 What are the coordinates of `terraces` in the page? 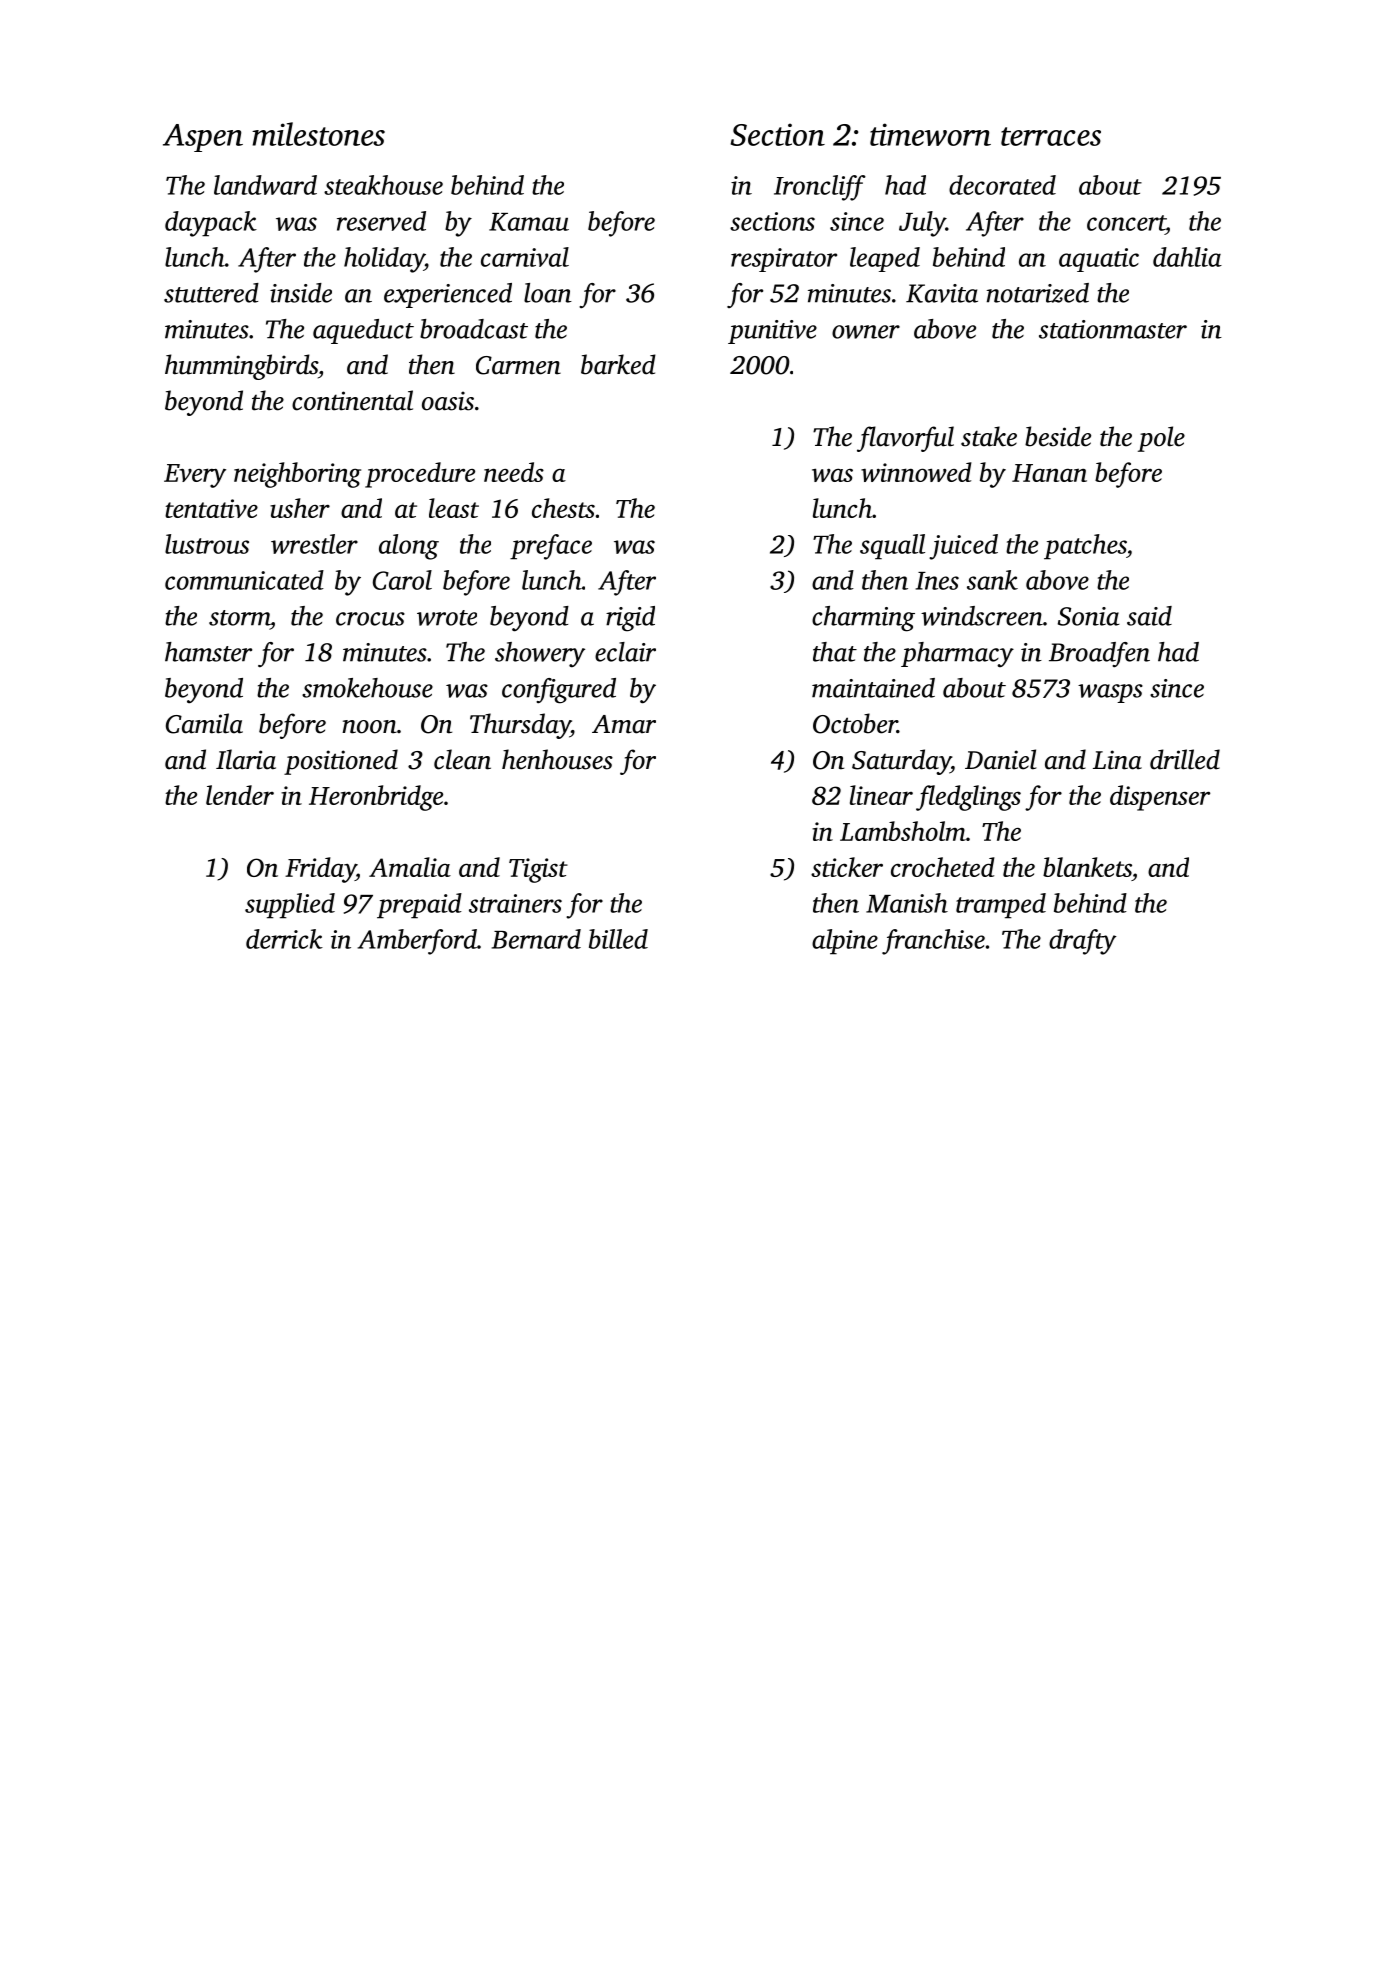 It's located at (1051, 136).
